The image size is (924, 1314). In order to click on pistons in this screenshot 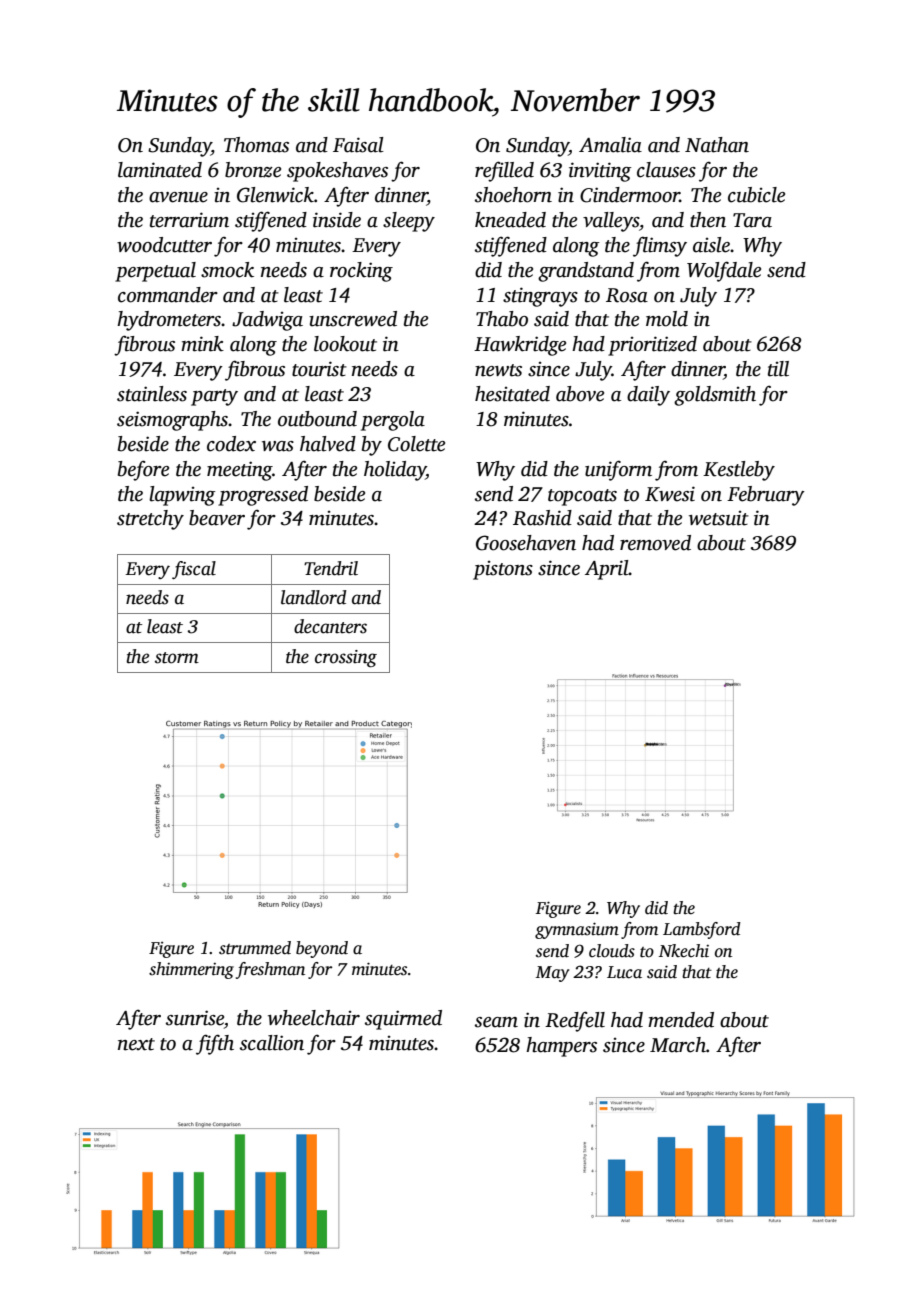, I will do `click(503, 570)`.
